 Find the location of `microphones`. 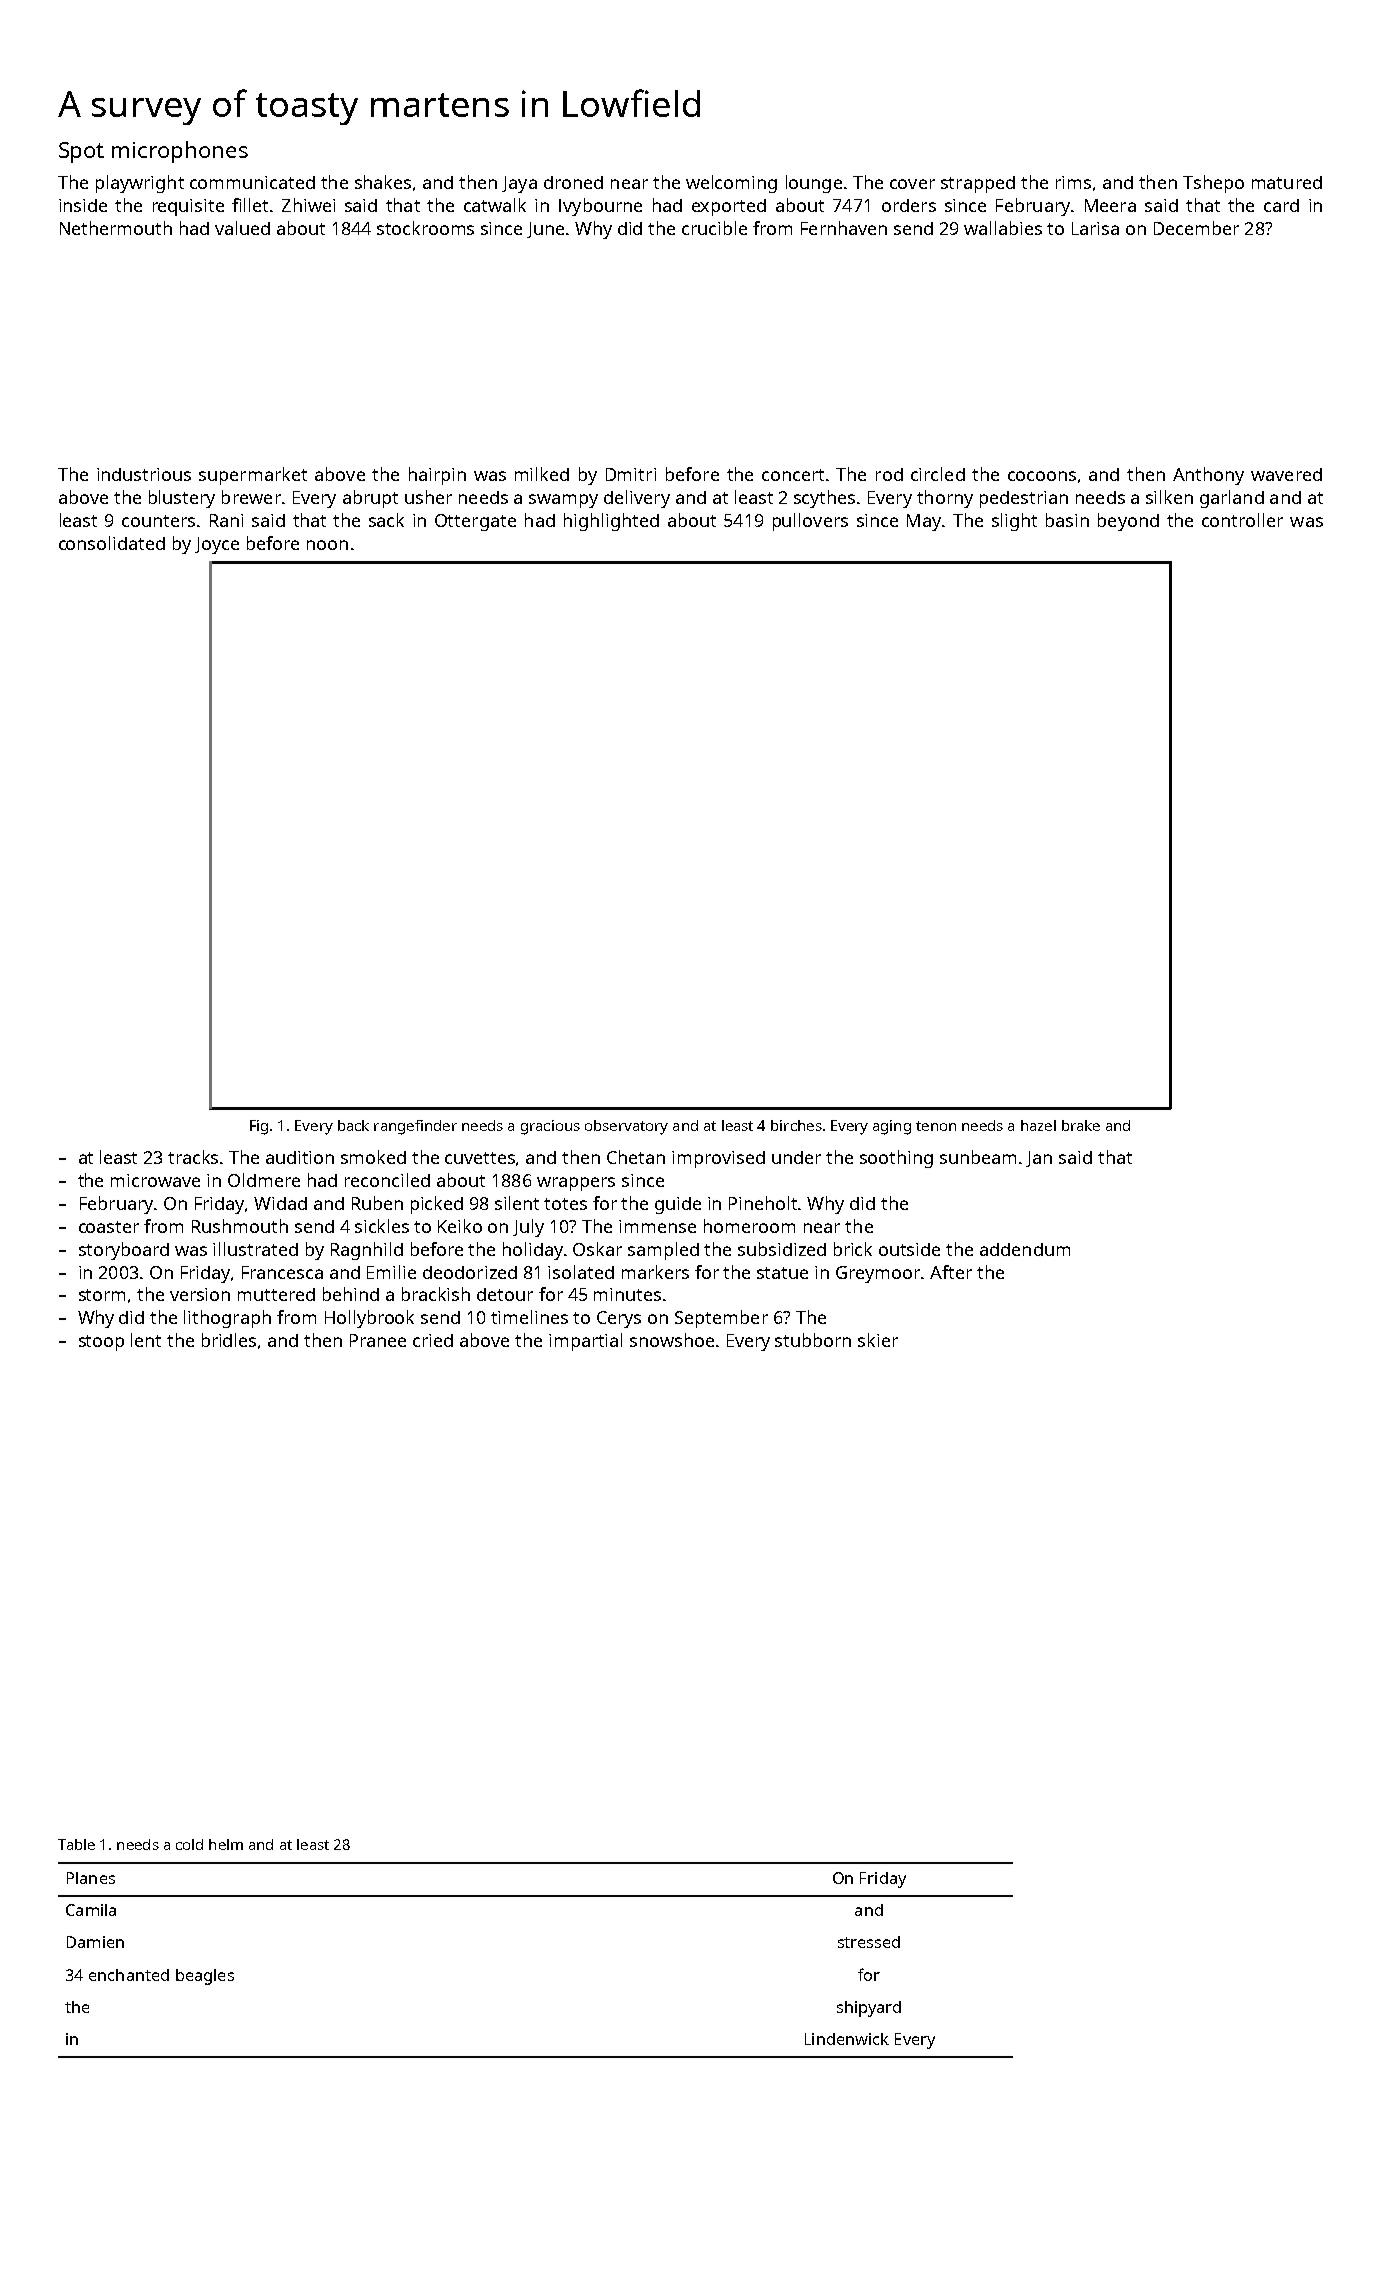

microphones is located at coordinates (180, 152).
